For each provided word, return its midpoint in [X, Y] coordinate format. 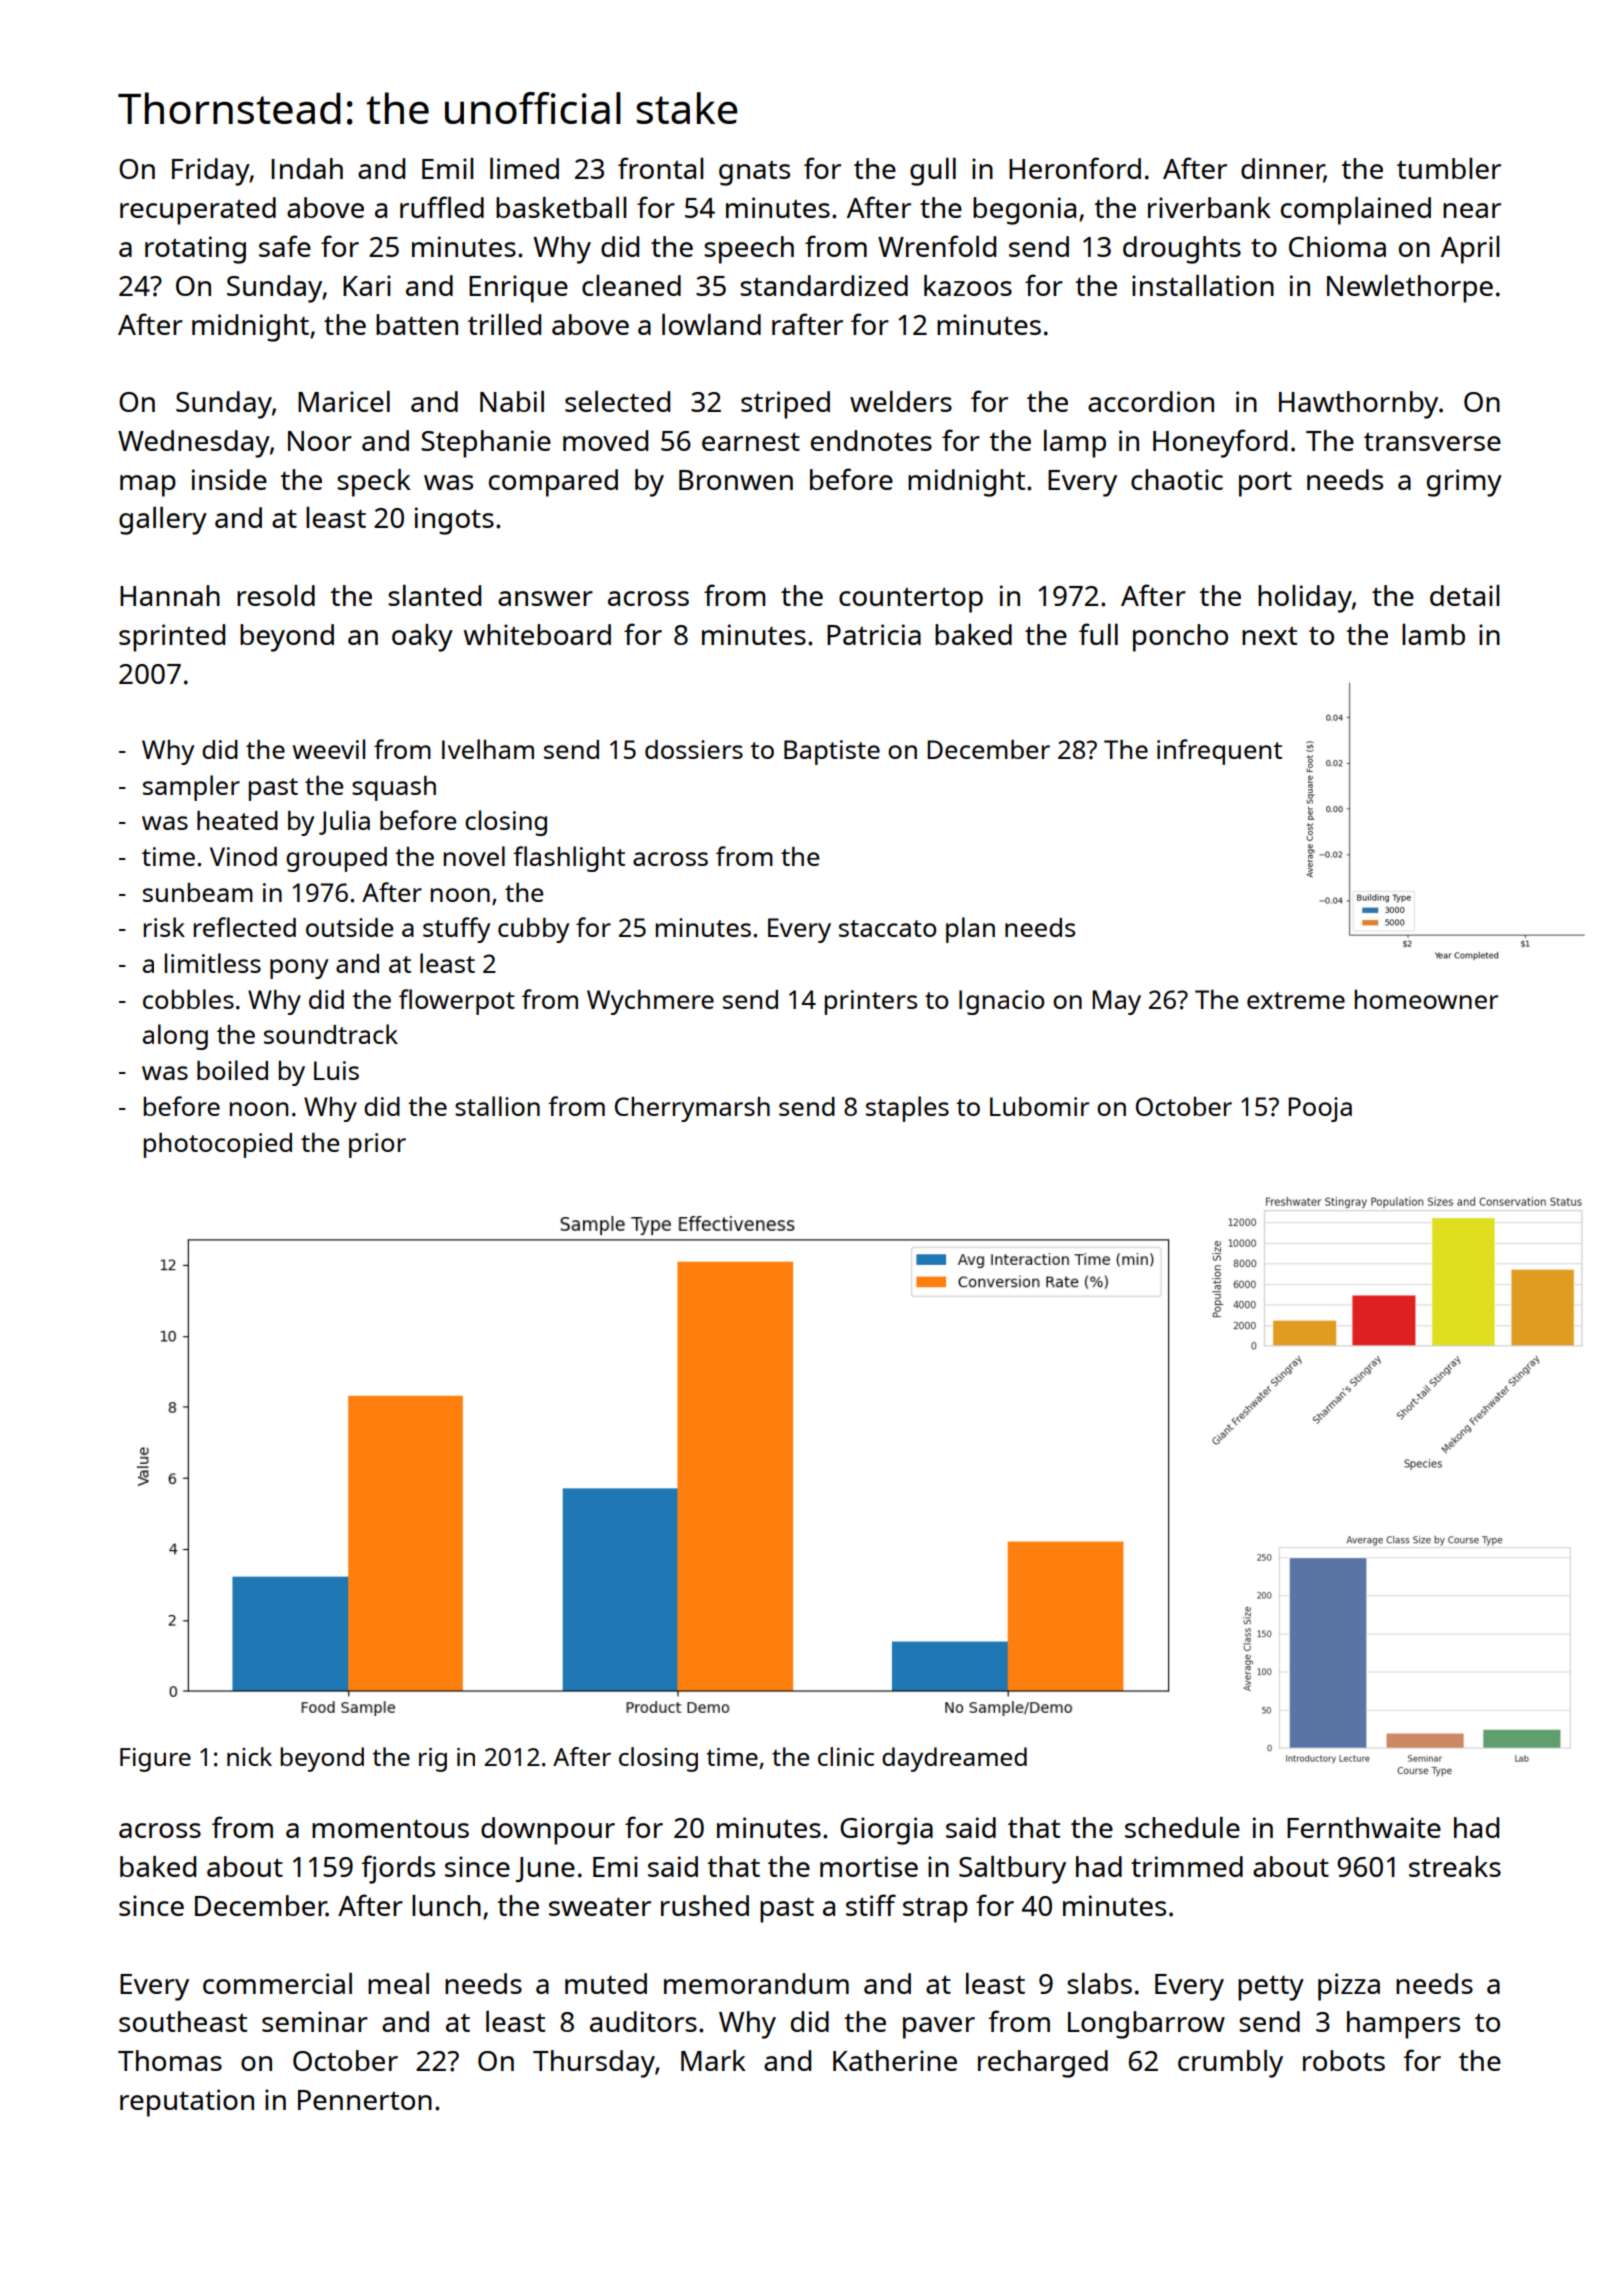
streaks [1455, 1866]
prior [377, 1145]
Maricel [344, 401]
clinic [846, 1756]
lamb [1433, 634]
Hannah [170, 595]
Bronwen [736, 480]
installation [1203, 285]
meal [398, 1983]
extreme [1296, 1000]
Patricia [874, 634]
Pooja [1320, 1109]
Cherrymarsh [692, 1109]
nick [249, 1756]
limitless [213, 963]
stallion [497, 1106]
